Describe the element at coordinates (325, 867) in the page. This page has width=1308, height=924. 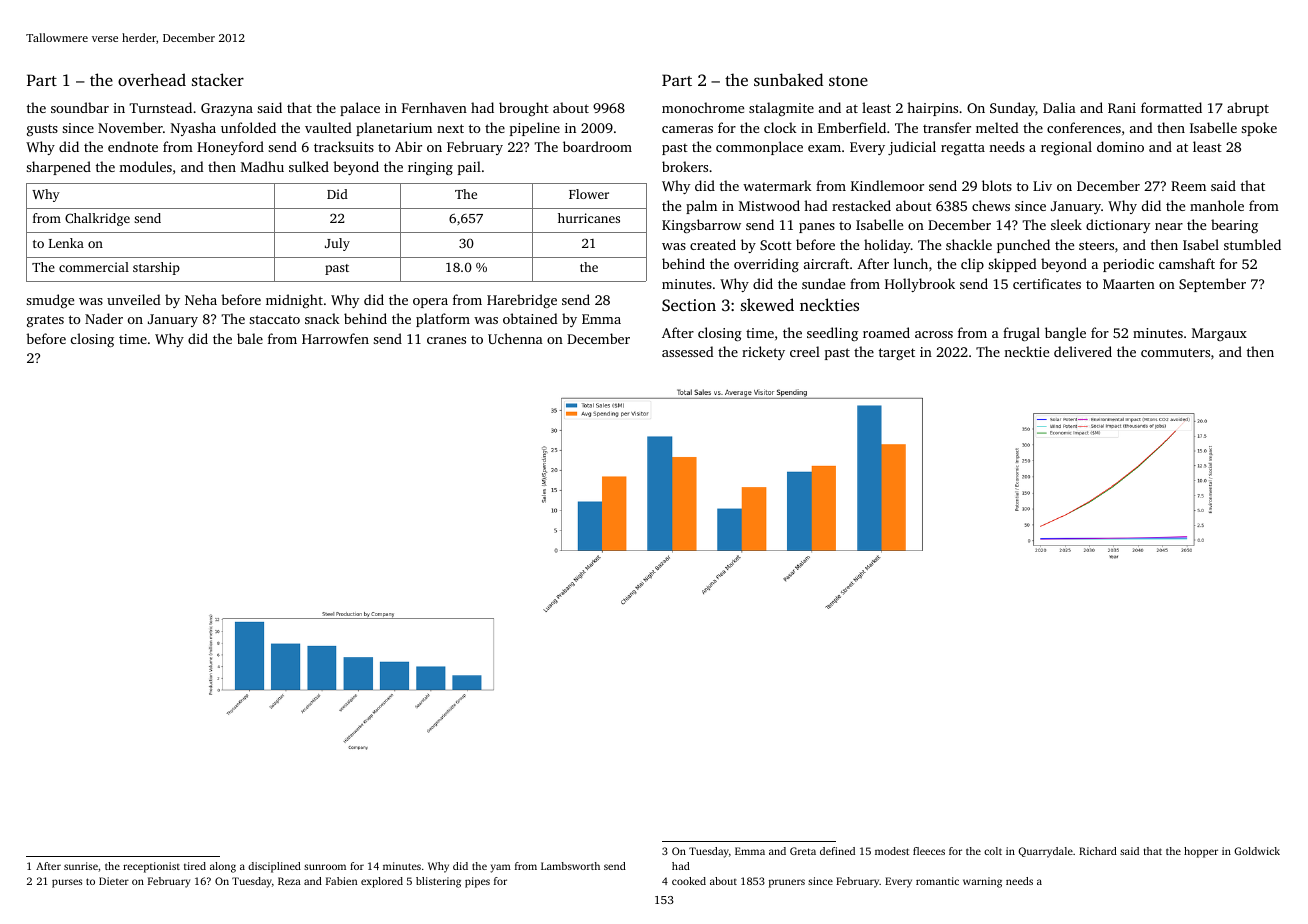
I see `sunroom` at that location.
